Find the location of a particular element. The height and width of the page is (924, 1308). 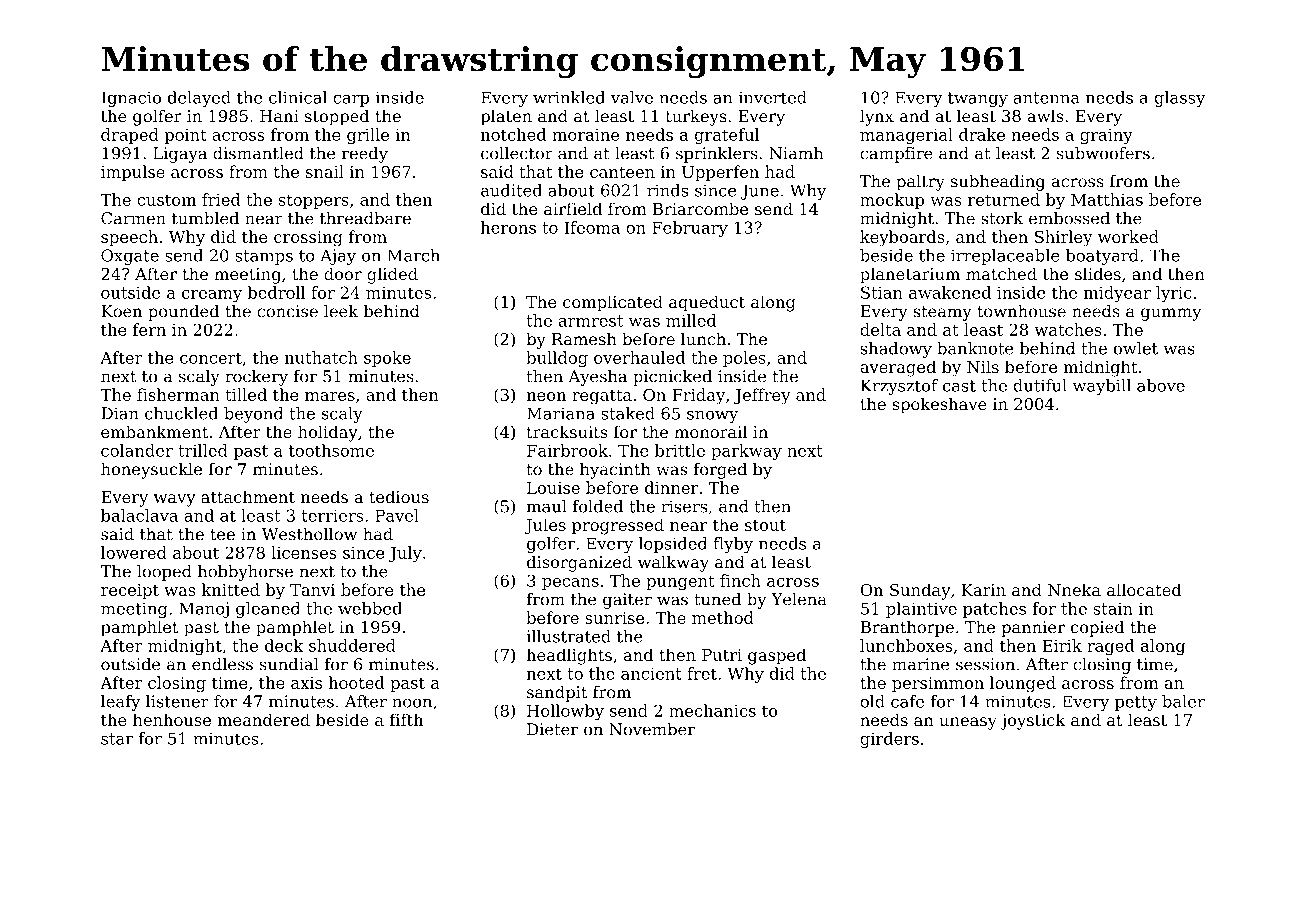

stopped is located at coordinates (337, 117).
